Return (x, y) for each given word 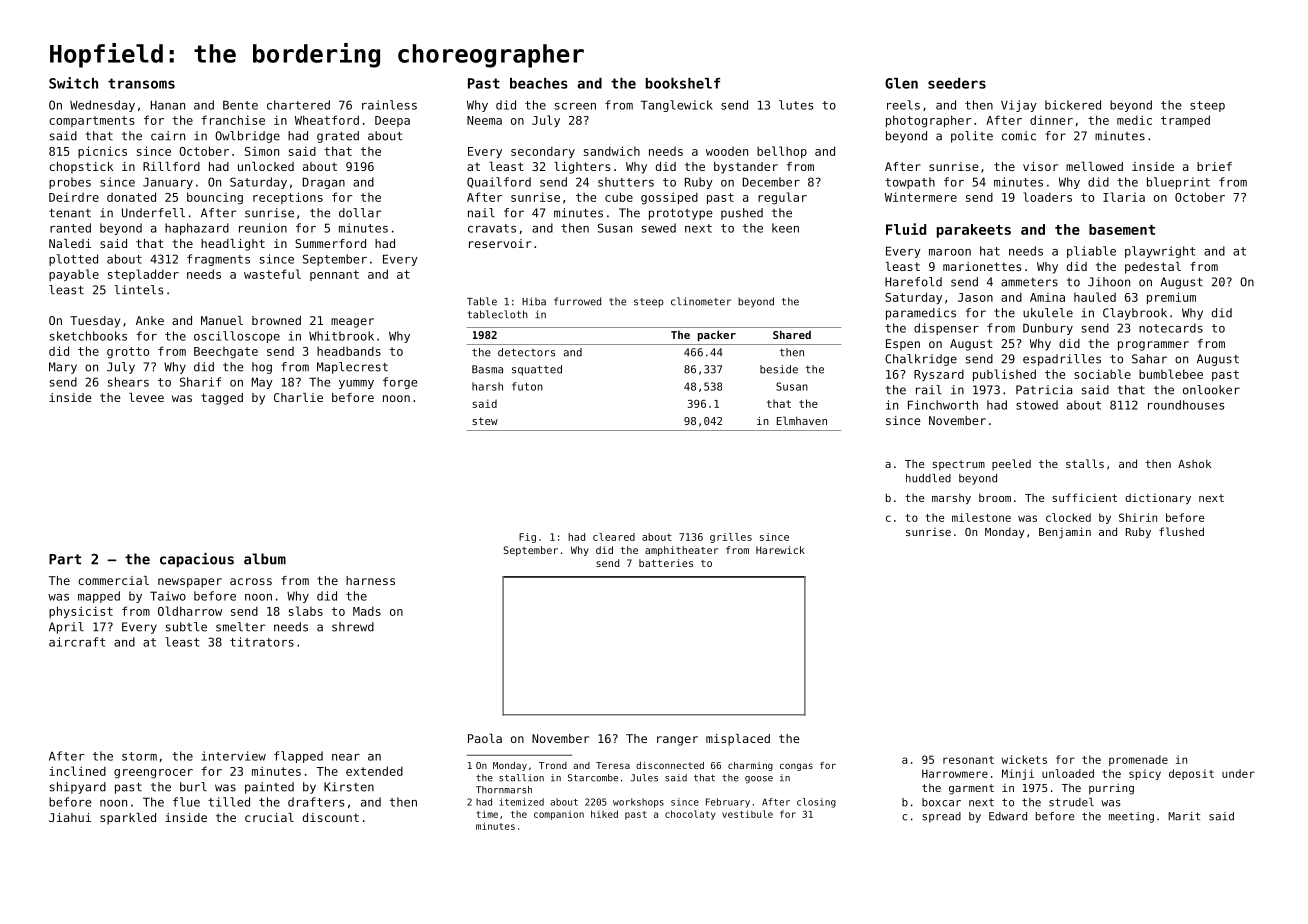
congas (796, 767)
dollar (360, 213)
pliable (1091, 252)
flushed (1181, 531)
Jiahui (70, 817)
